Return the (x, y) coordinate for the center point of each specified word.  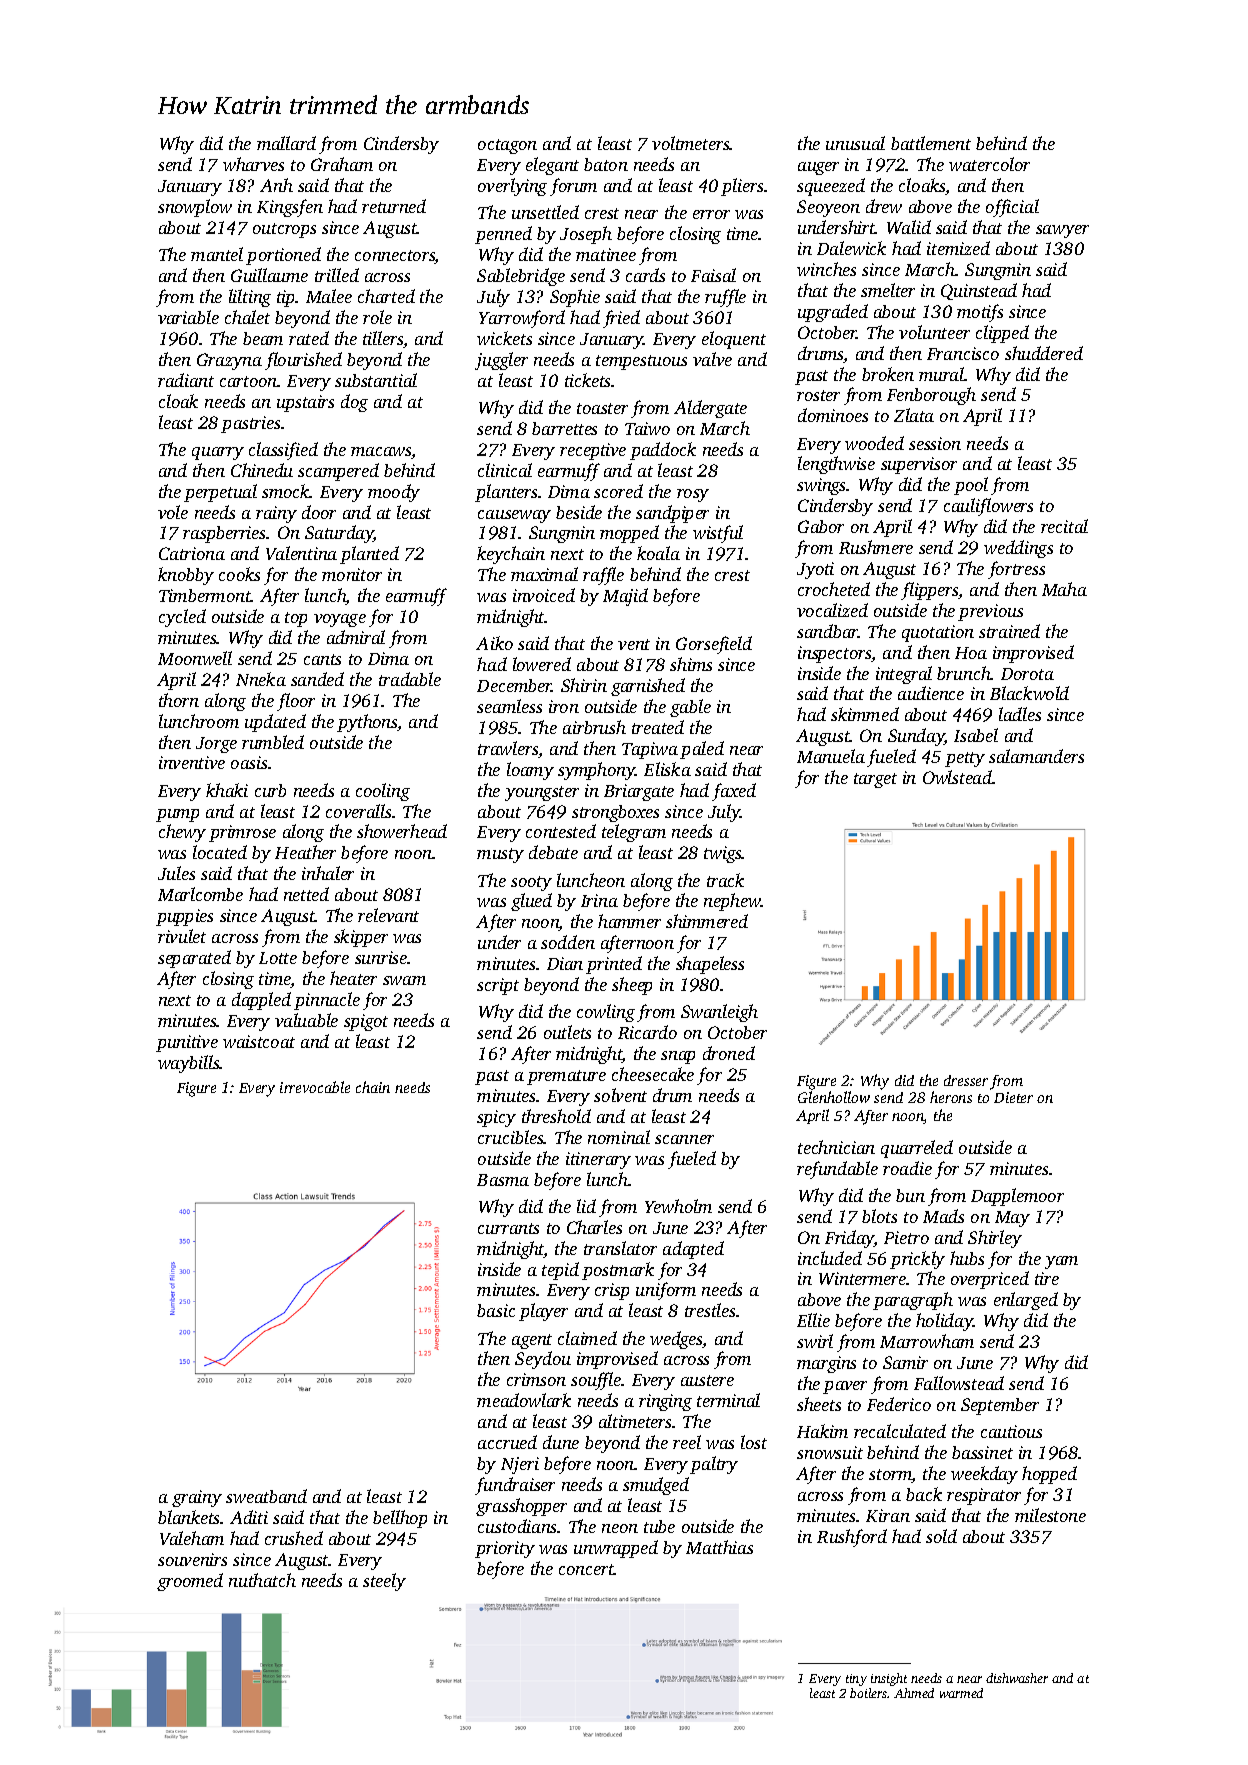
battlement (931, 143)
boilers (869, 1693)
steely (384, 1582)
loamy (530, 771)
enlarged (1026, 1301)
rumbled (273, 742)
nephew (732, 902)
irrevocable (315, 1087)
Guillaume (269, 275)
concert (586, 1569)
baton (606, 164)
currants (508, 1228)
